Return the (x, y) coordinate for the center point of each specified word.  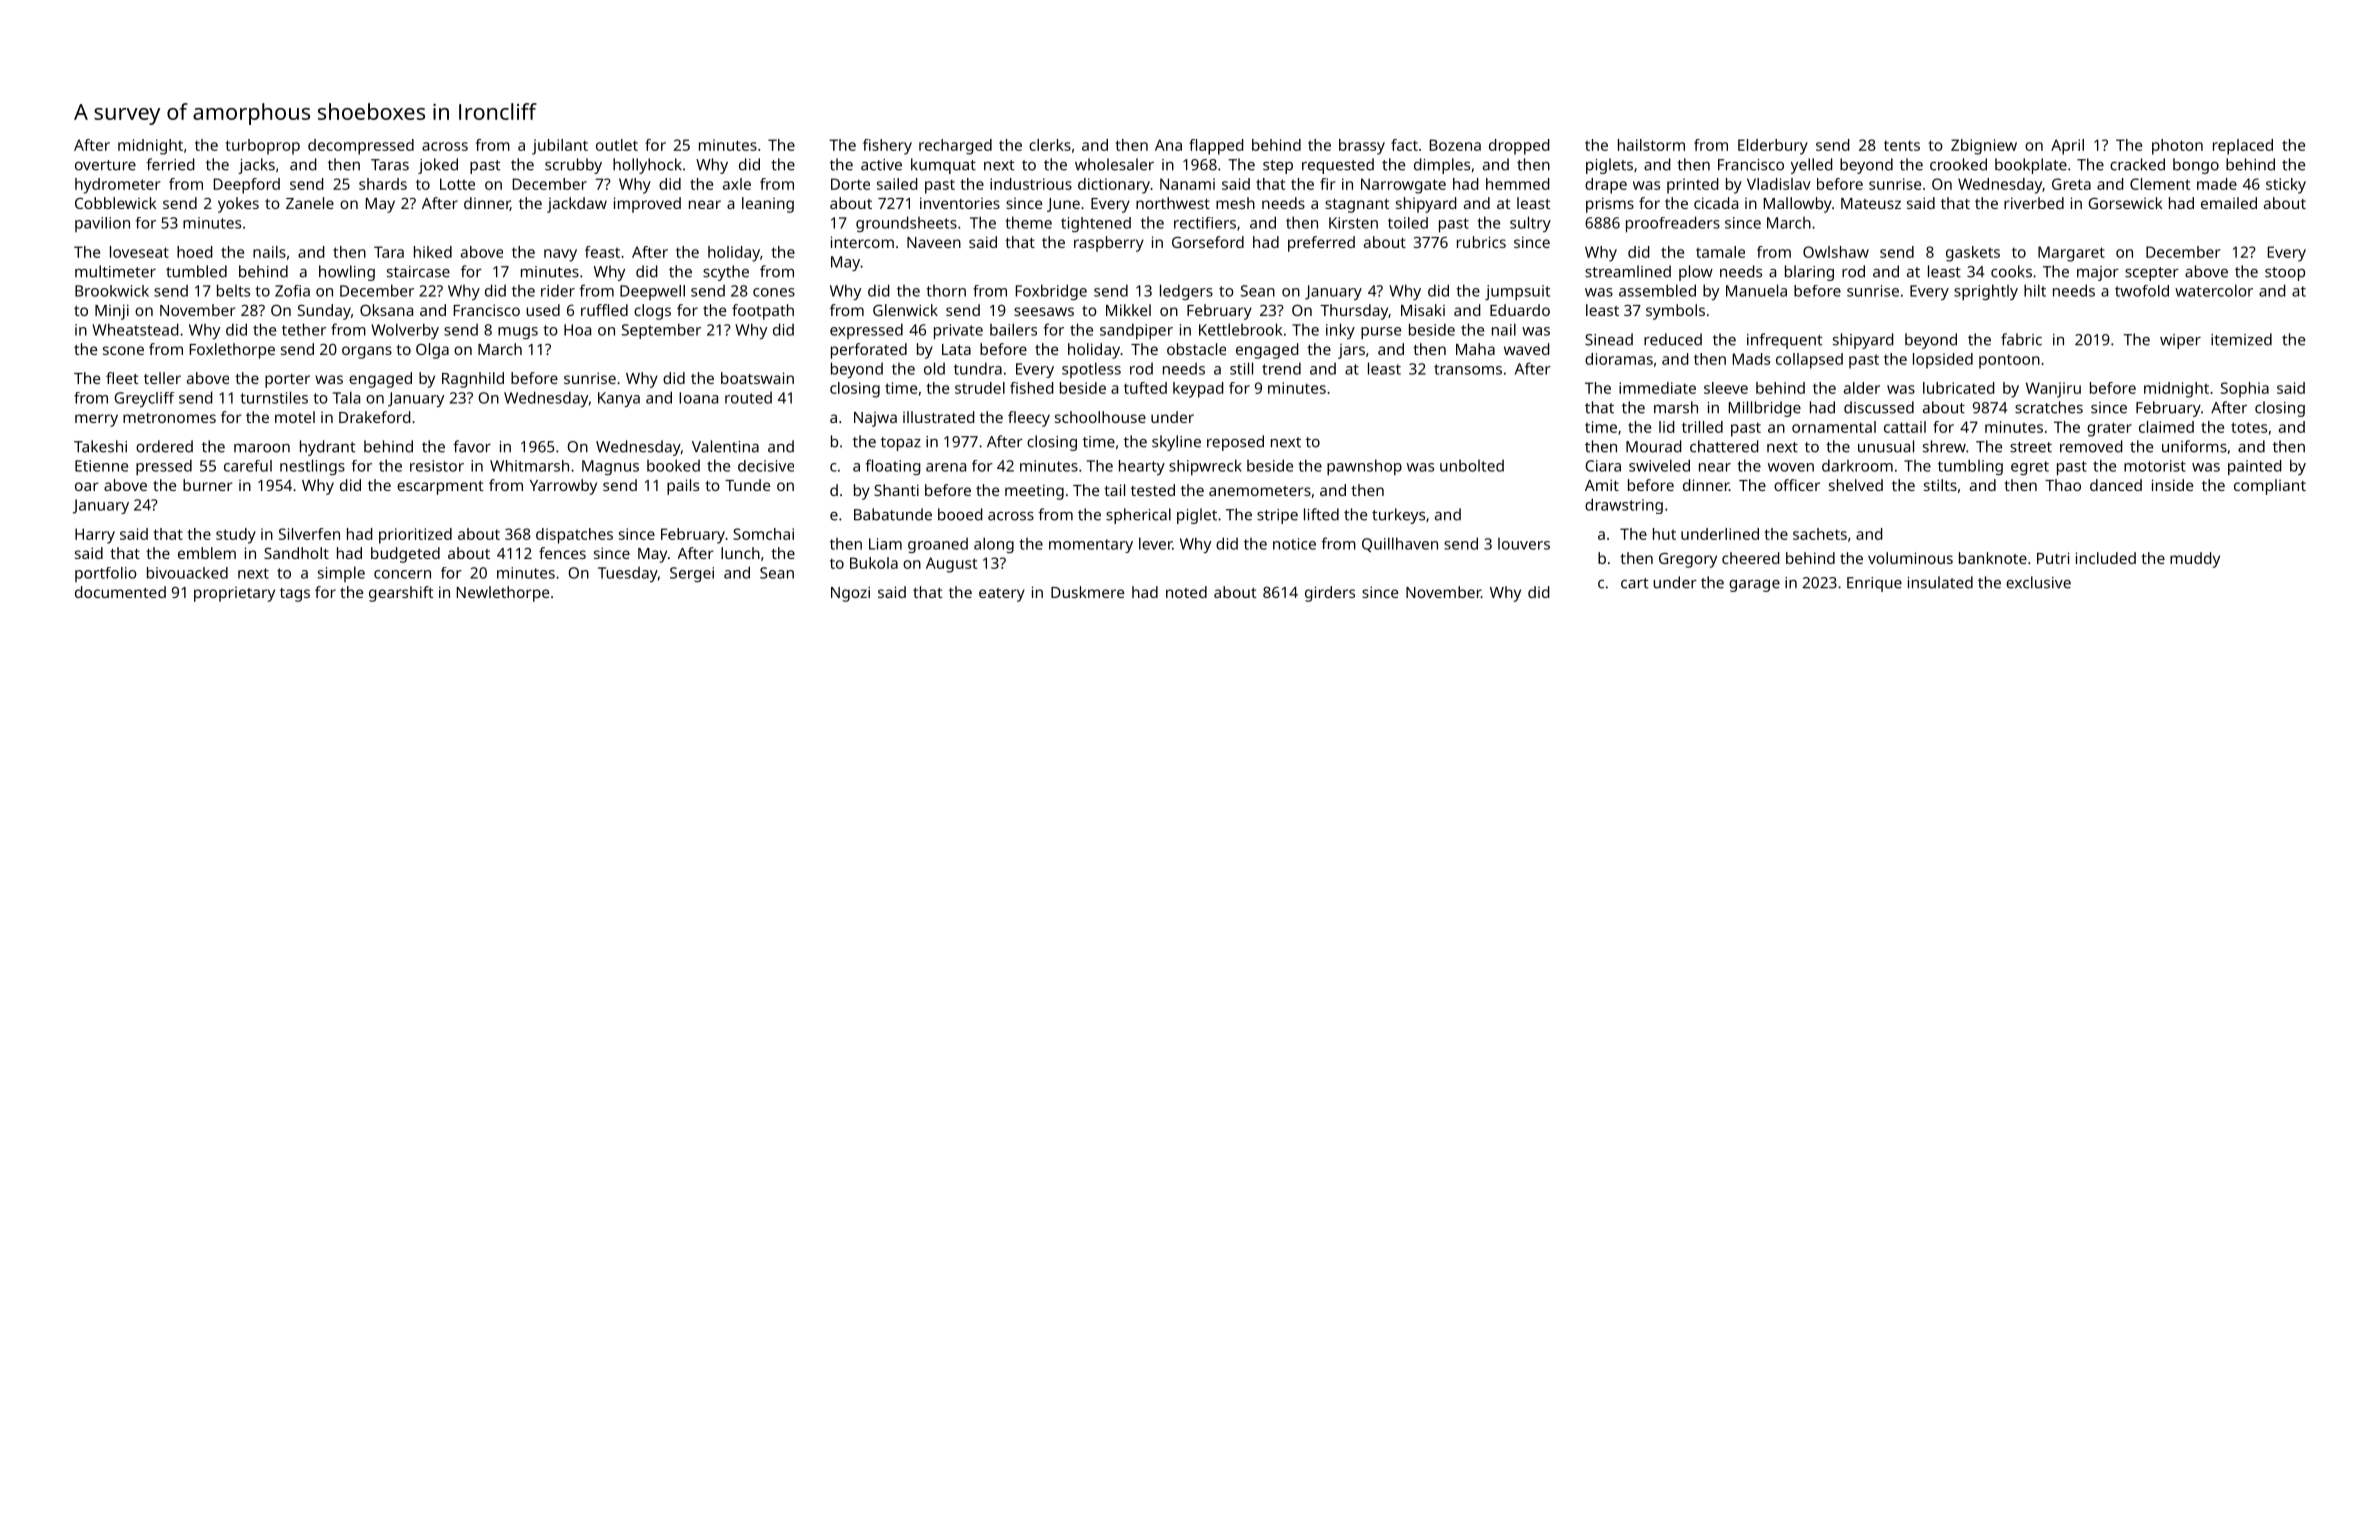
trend (1281, 368)
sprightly (1986, 292)
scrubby (573, 166)
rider (558, 290)
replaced (2243, 147)
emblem (207, 553)
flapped (1216, 147)
